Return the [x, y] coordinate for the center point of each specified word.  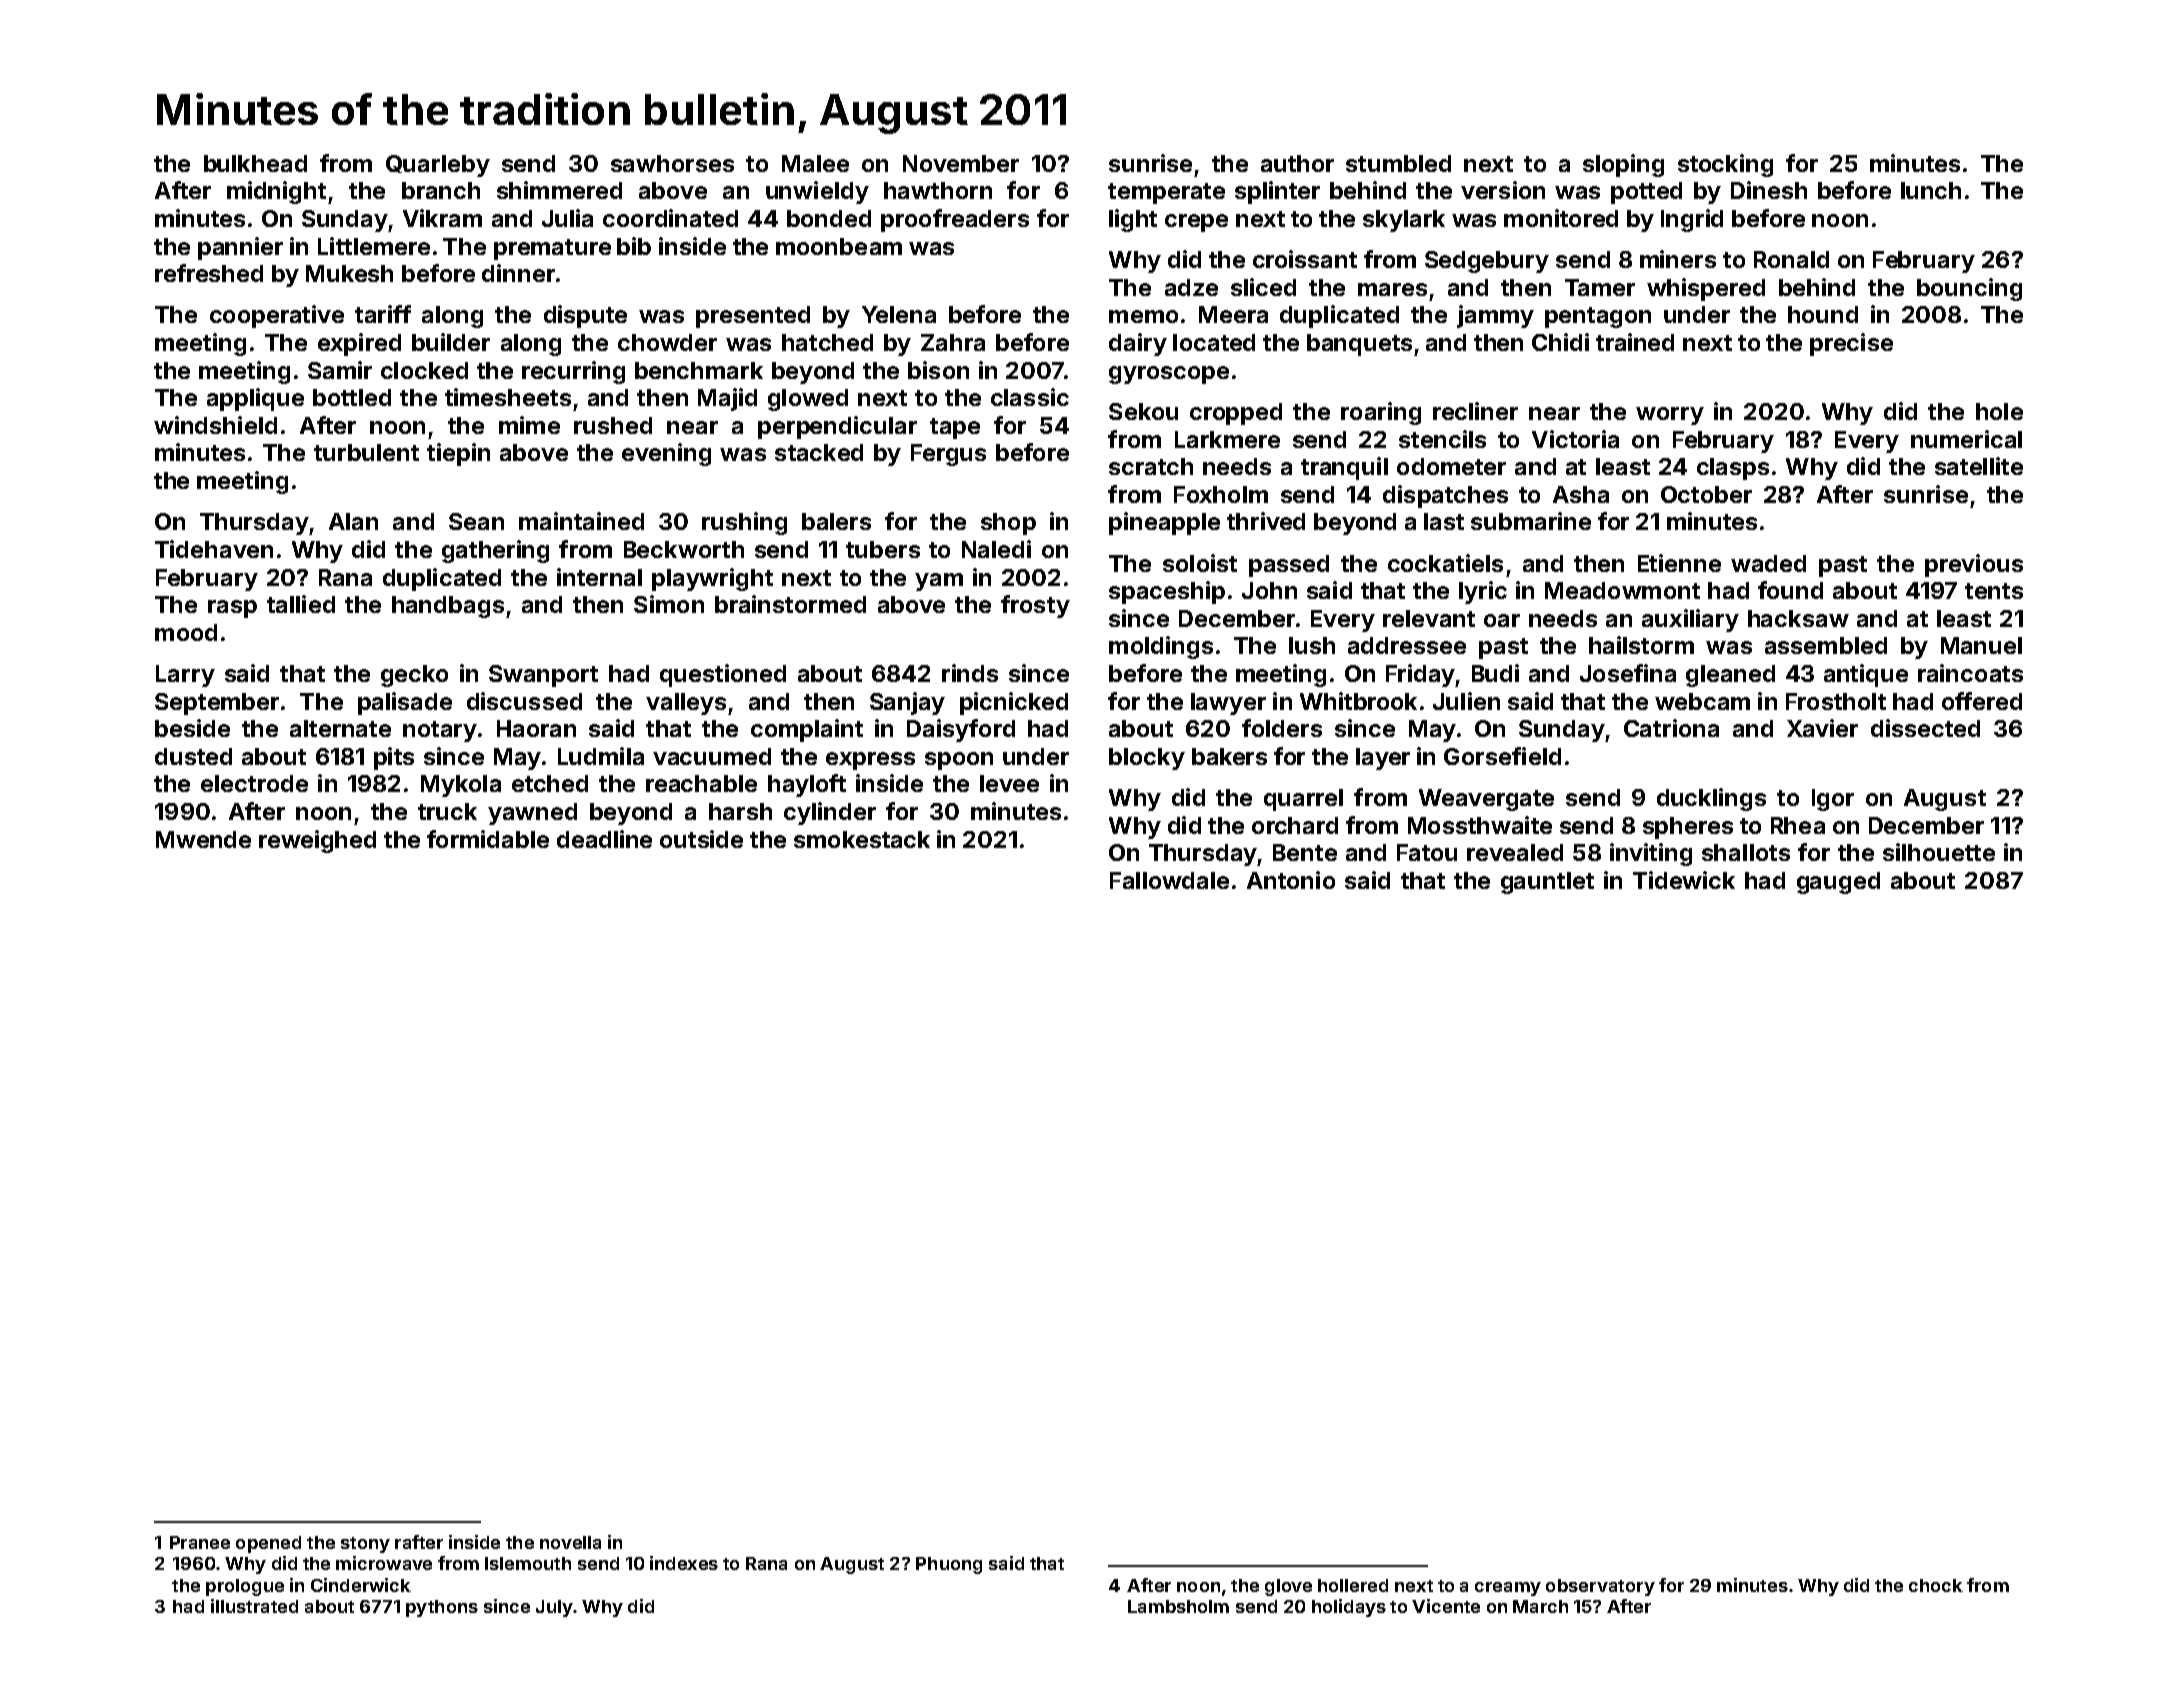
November [961, 163]
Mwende [203, 839]
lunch [1931, 190]
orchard [1295, 825]
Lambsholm [1178, 1606]
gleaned [1730, 676]
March [1540, 1606]
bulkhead [255, 163]
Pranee [200, 1542]
